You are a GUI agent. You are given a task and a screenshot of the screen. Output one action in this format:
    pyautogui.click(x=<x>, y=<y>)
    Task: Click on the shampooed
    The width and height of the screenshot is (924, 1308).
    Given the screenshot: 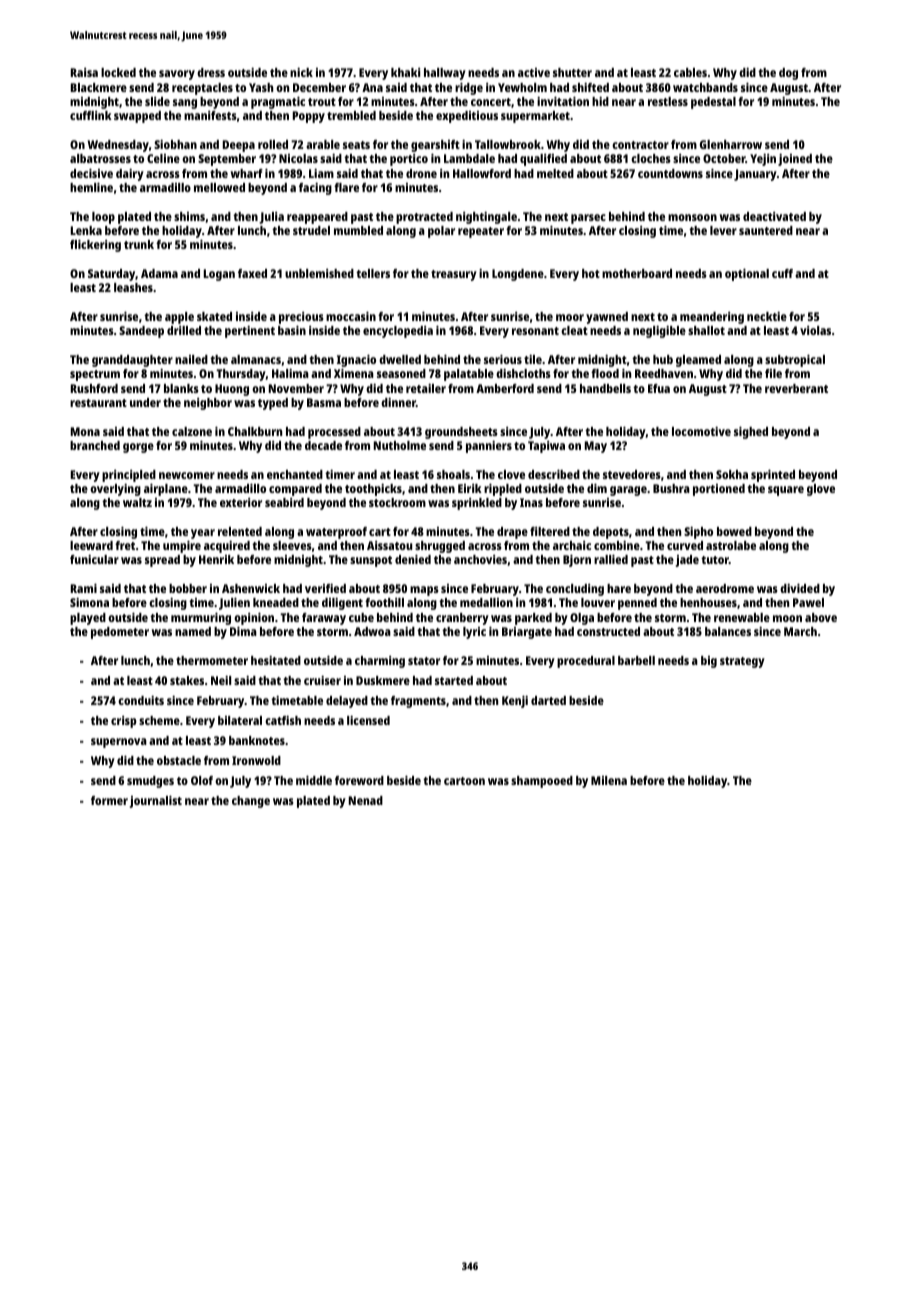 What is the action you would take?
    pyautogui.click(x=542, y=782)
